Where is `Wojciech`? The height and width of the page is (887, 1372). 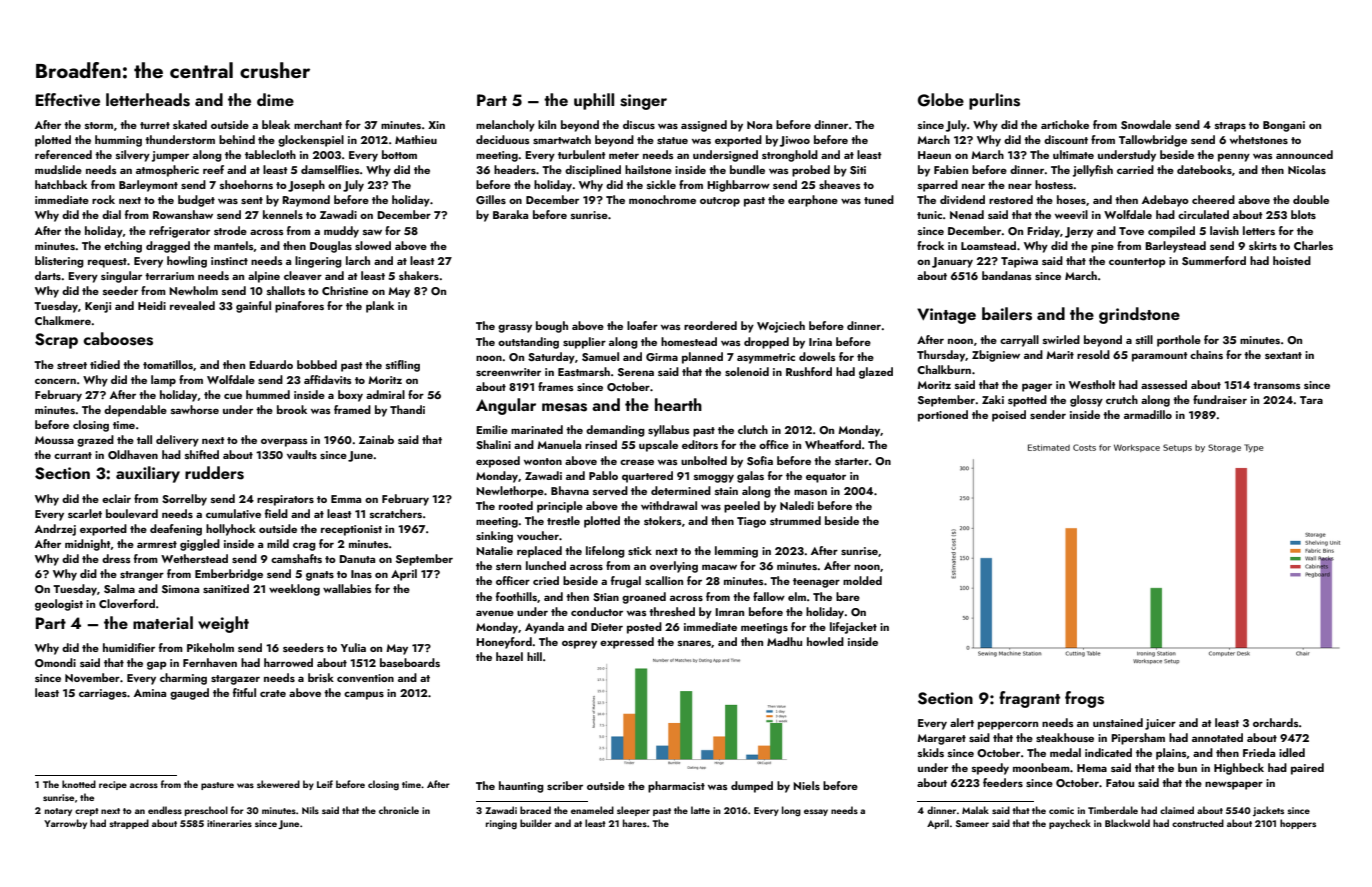
Wojciech is located at coordinates (781, 327).
